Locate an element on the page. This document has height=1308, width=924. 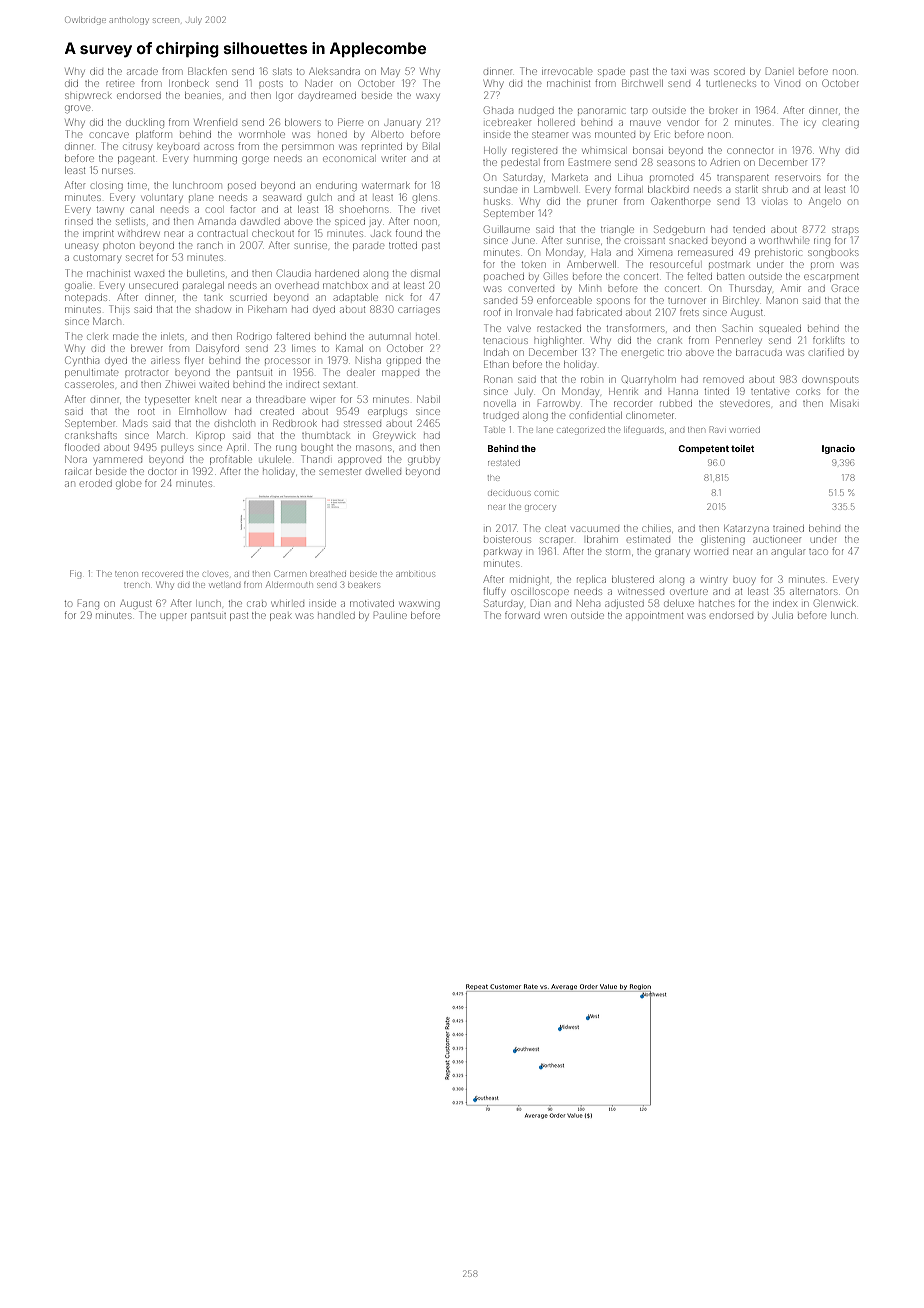
scored is located at coordinates (729, 72).
